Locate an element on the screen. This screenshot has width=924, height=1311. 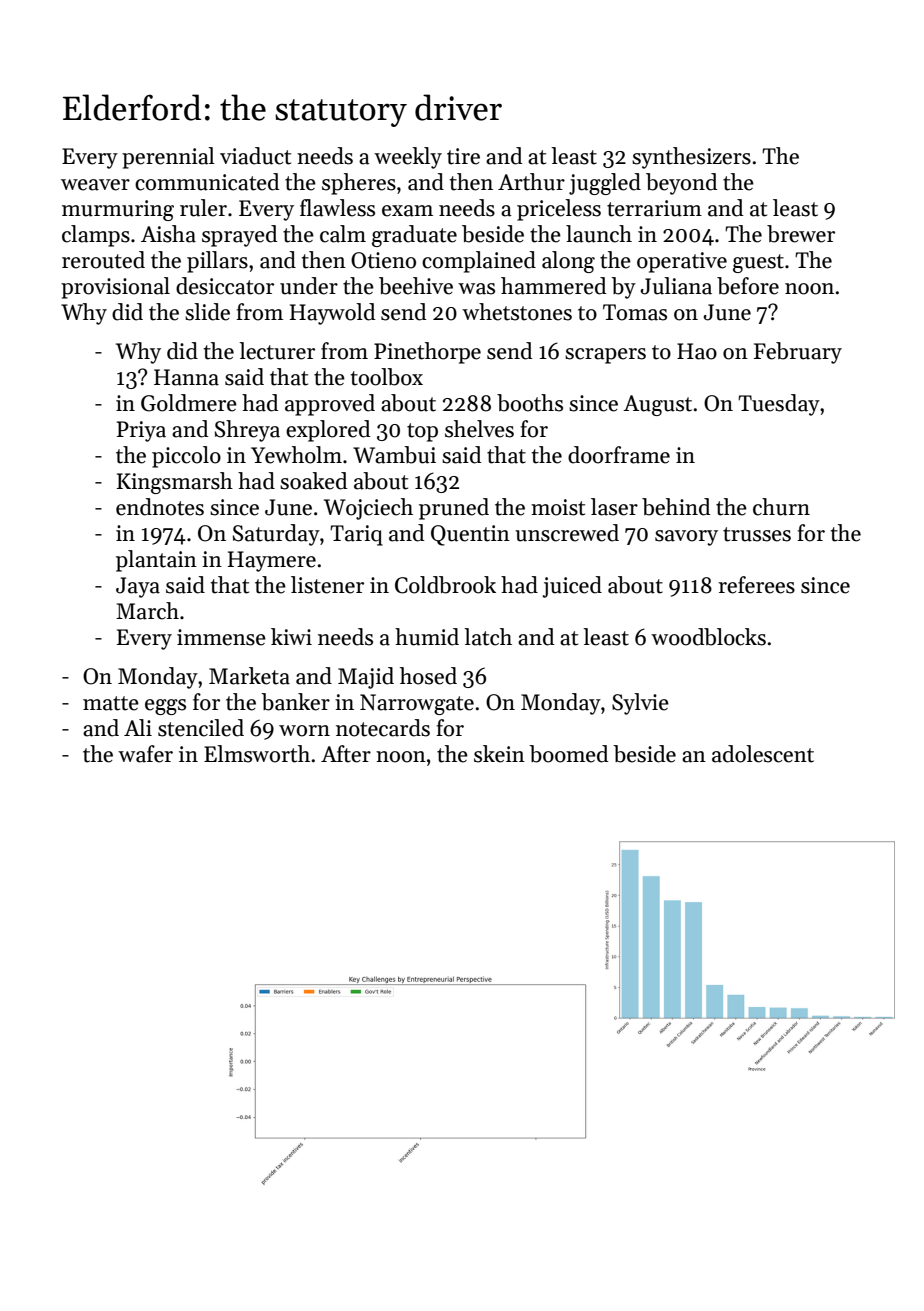
matte is located at coordinates (111, 703).
